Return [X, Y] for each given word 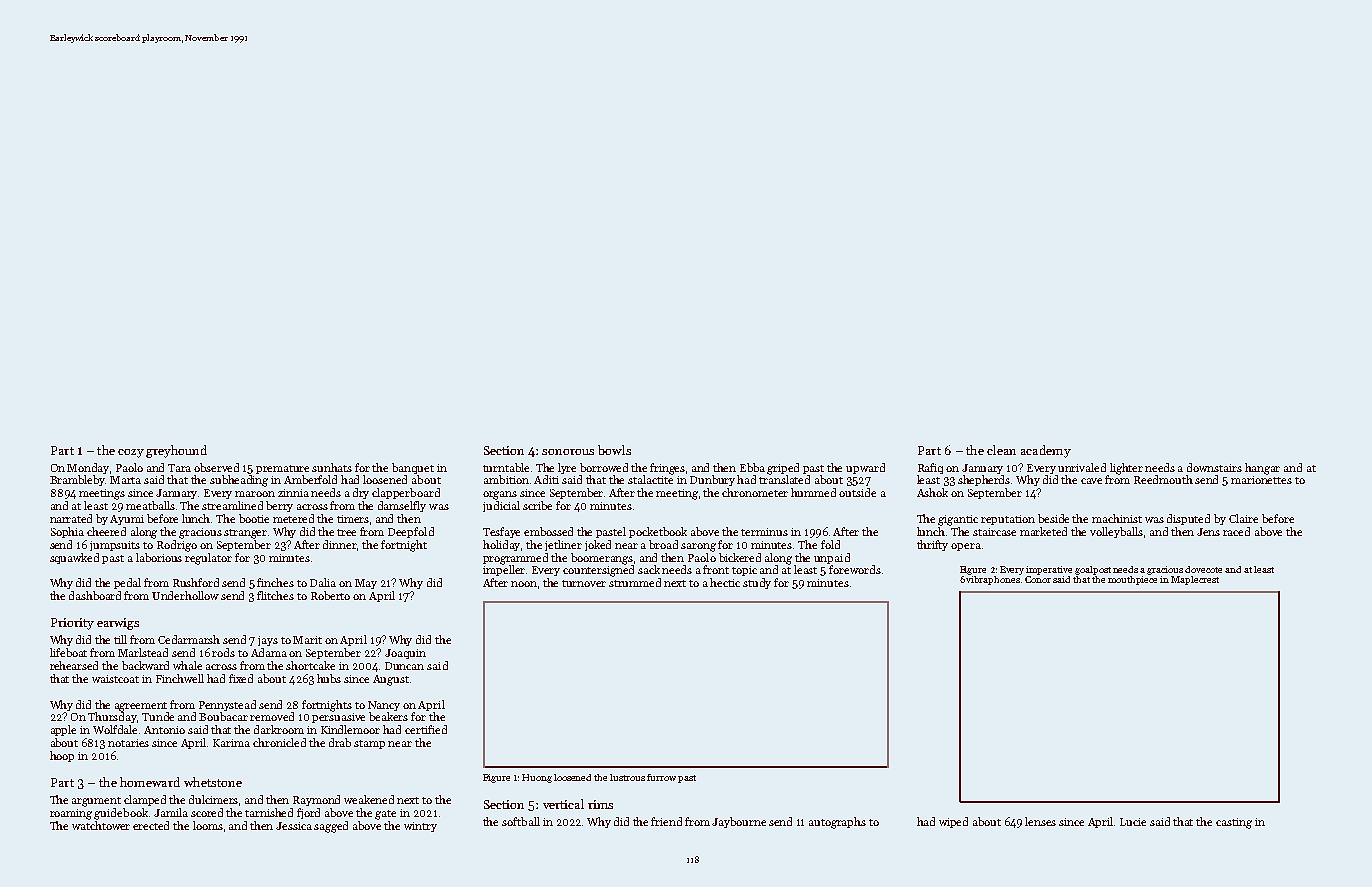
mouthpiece [1132, 580]
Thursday [113, 717]
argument [96, 802]
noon [524, 584]
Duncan [404, 666]
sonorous [568, 452]
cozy [131, 453]
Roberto [330, 595]
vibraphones [993, 580]
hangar [1262, 469]
